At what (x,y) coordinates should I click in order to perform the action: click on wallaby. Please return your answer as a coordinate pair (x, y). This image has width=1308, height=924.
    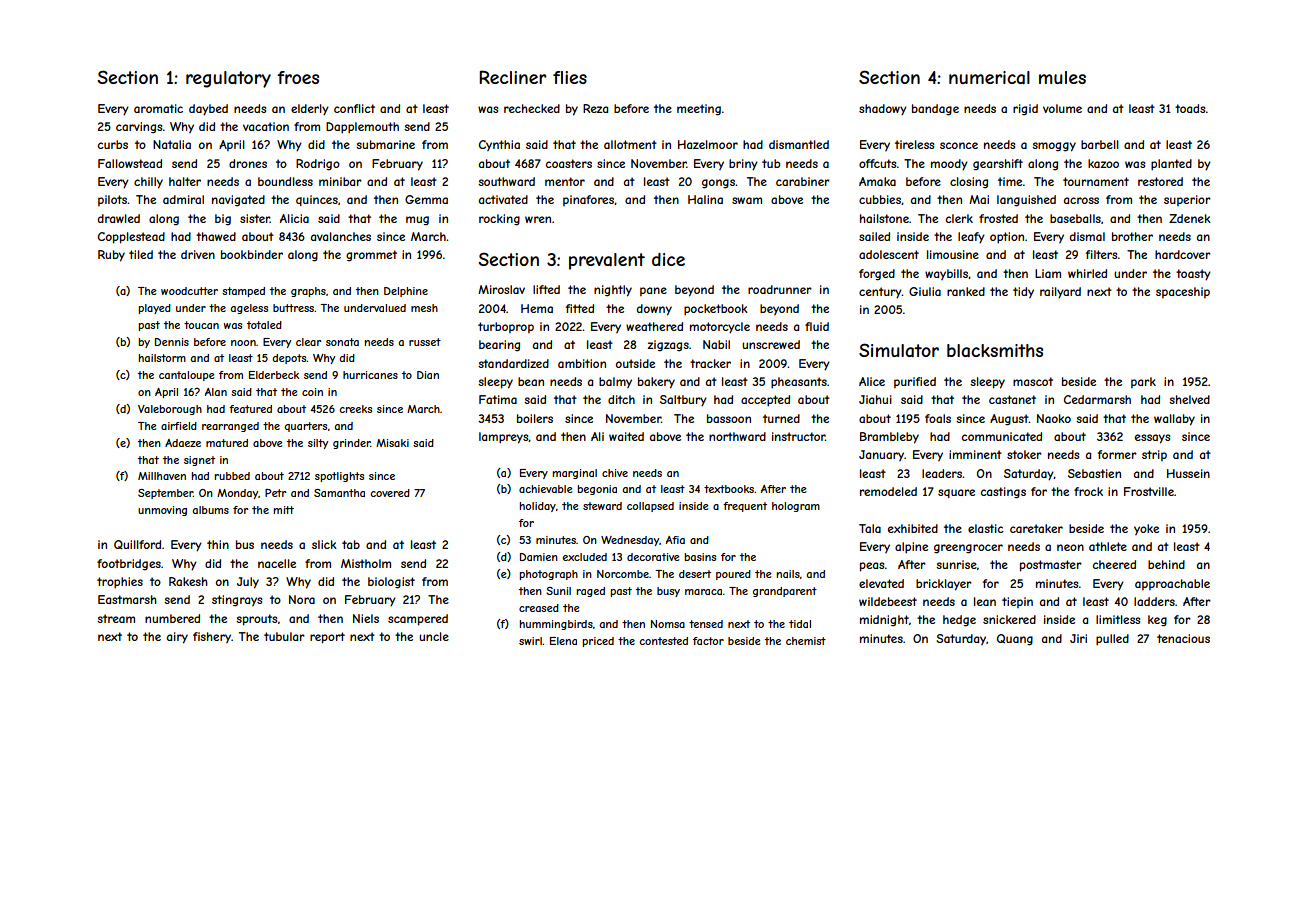
    Looking at the image, I should click on (1174, 420).
